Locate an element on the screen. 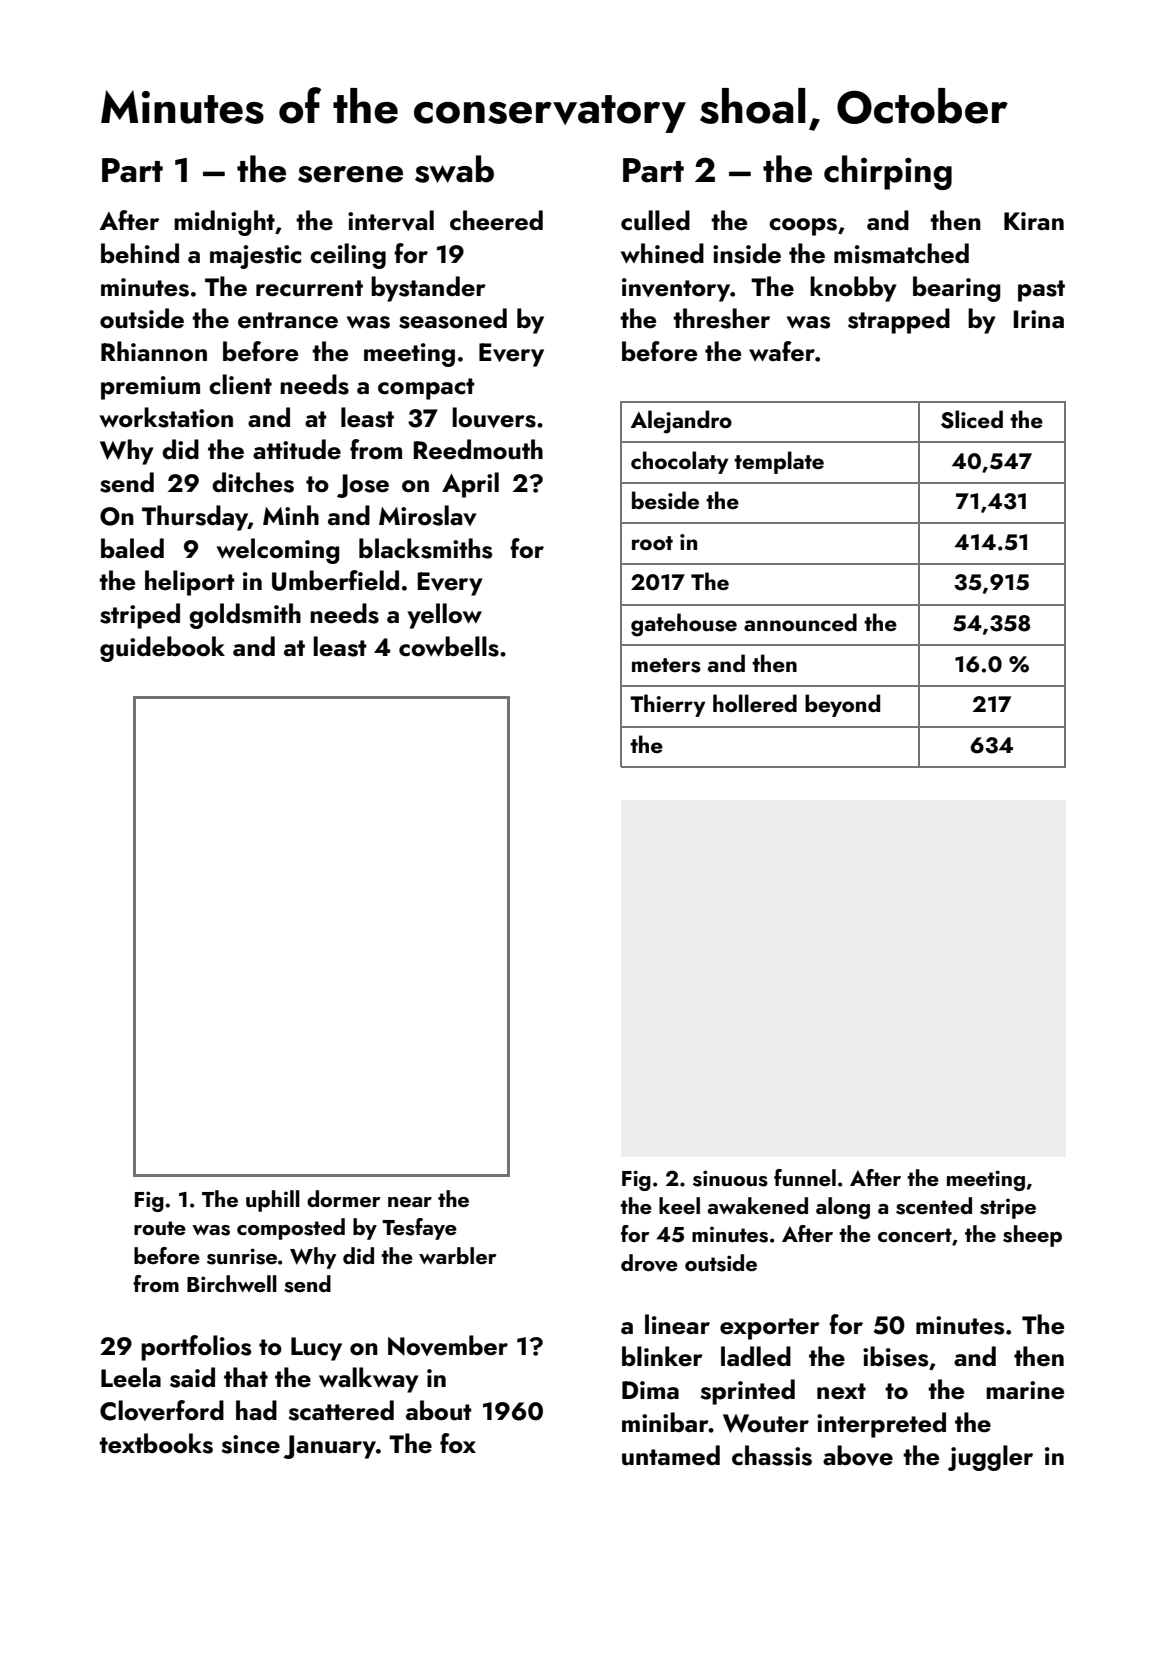 Image resolution: width=1165 pixels, height=1654 pixels. next is located at coordinates (841, 1391).
